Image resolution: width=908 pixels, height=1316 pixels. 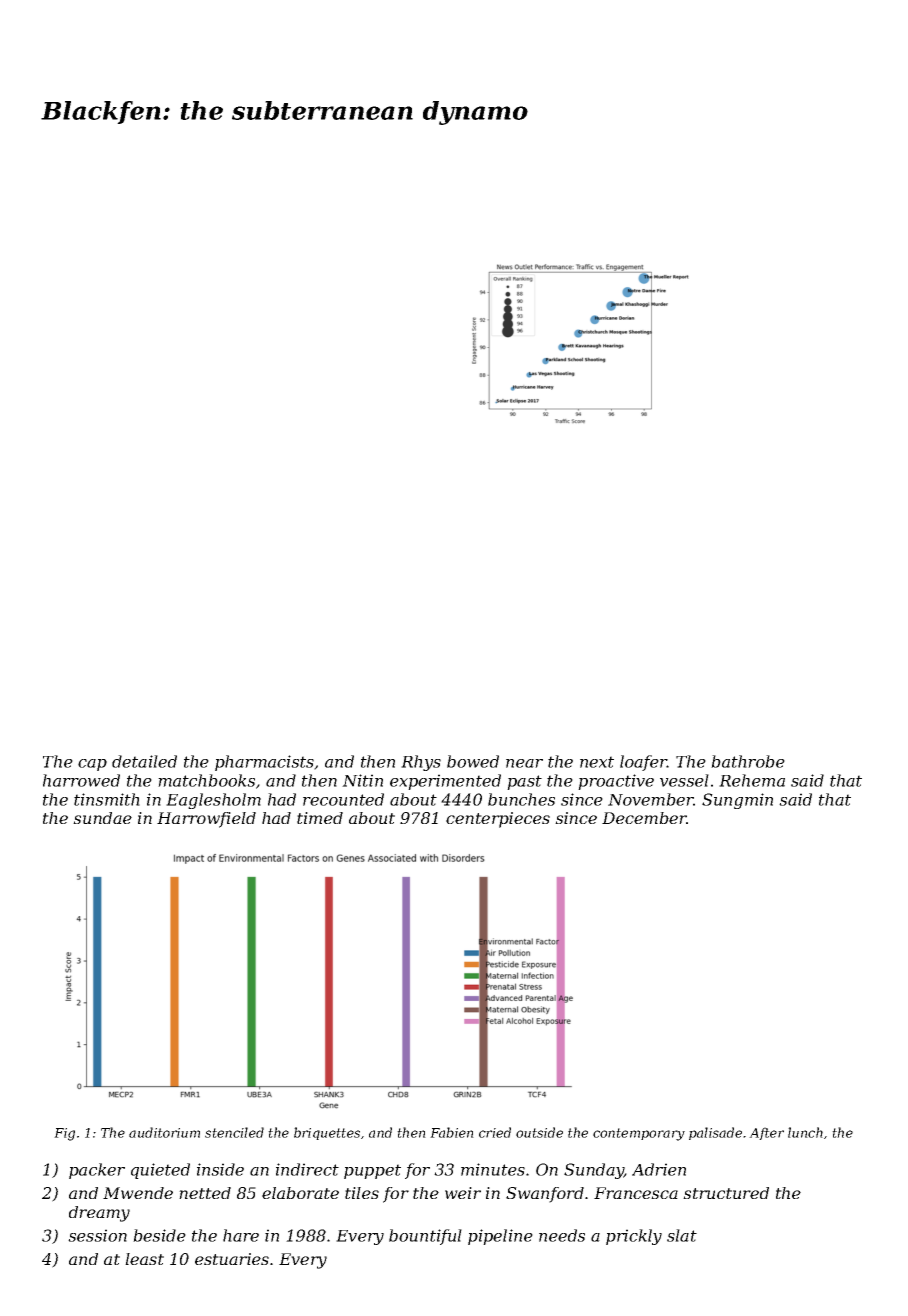 What do you see at coordinates (737, 801) in the screenshot?
I see `Sungmin` at bounding box center [737, 801].
